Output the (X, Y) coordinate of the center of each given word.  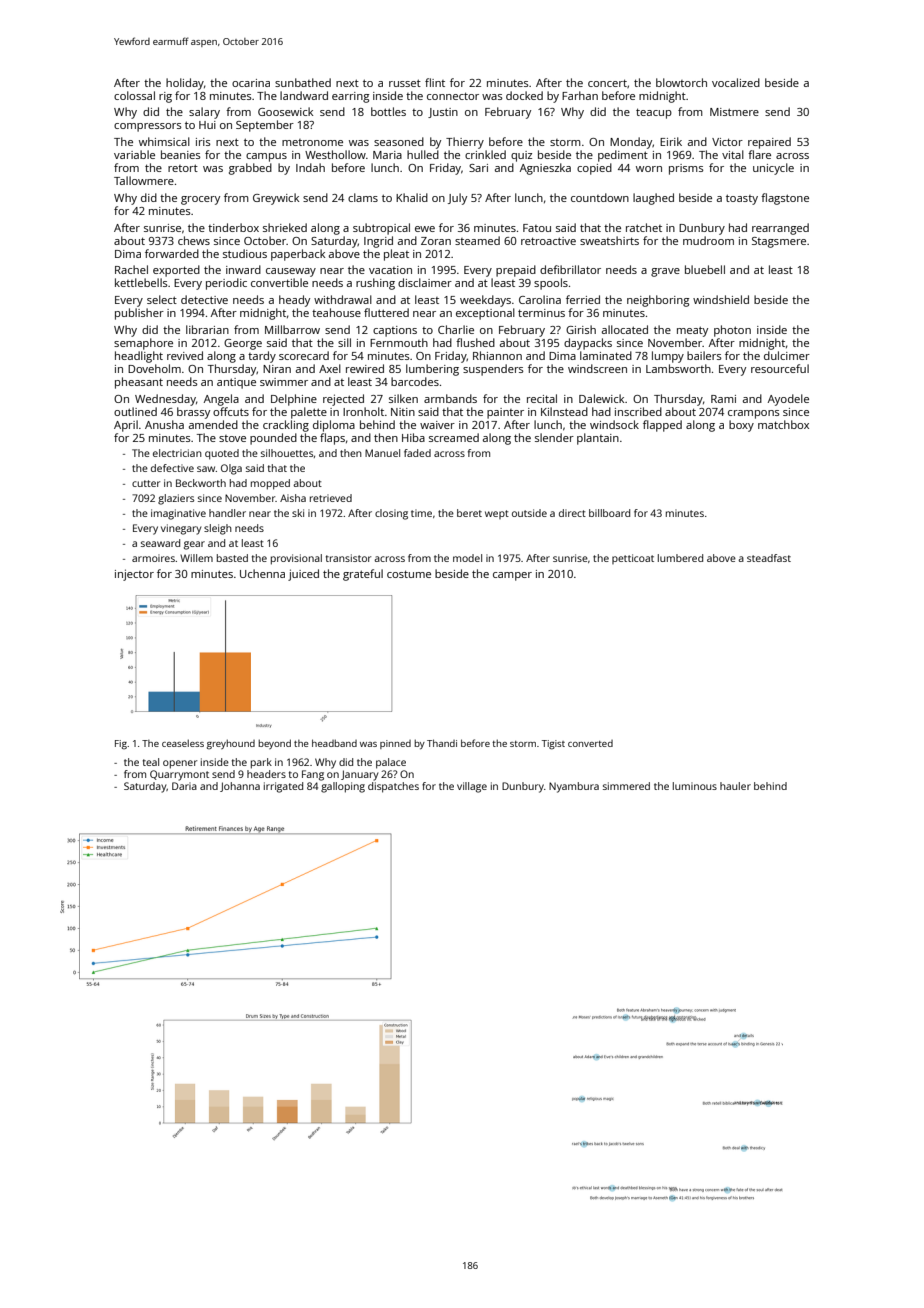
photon (732, 331)
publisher (139, 314)
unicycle (773, 169)
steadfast (769, 558)
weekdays (485, 301)
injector (134, 575)
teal (151, 762)
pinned (395, 744)
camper (512, 576)
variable (134, 154)
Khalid (412, 197)
